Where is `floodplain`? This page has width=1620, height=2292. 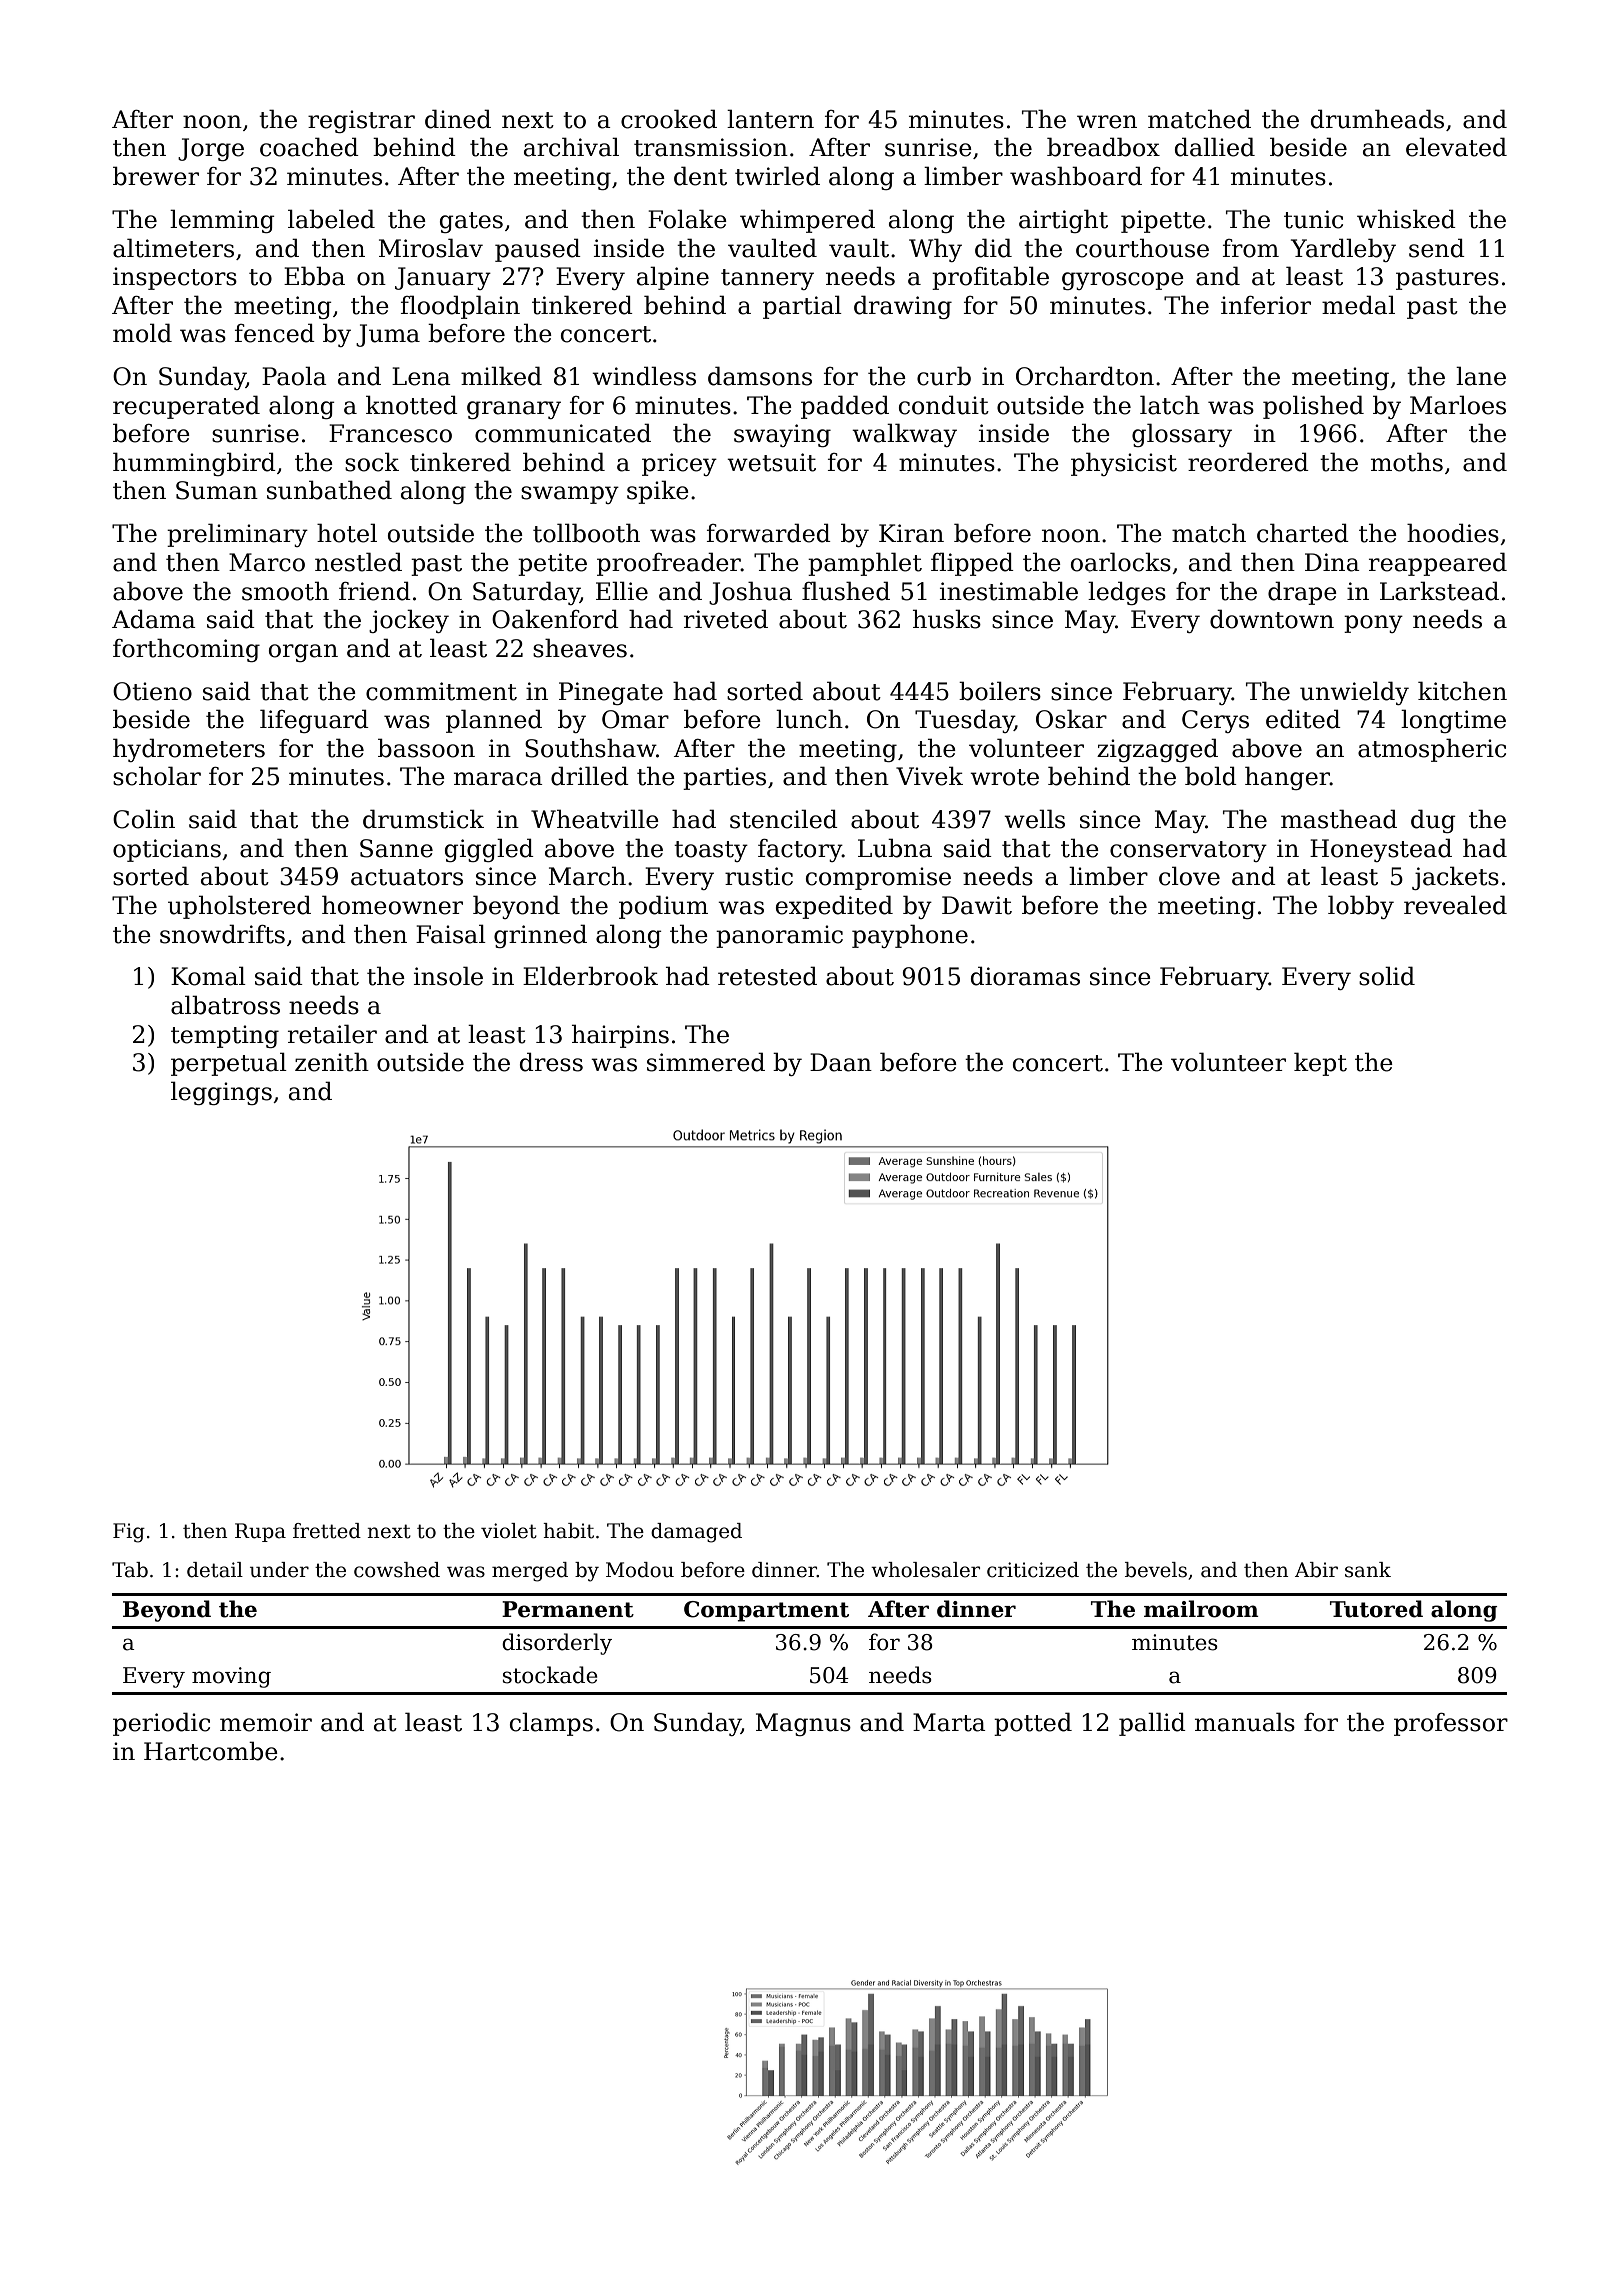 floodplain is located at coordinates (460, 307).
